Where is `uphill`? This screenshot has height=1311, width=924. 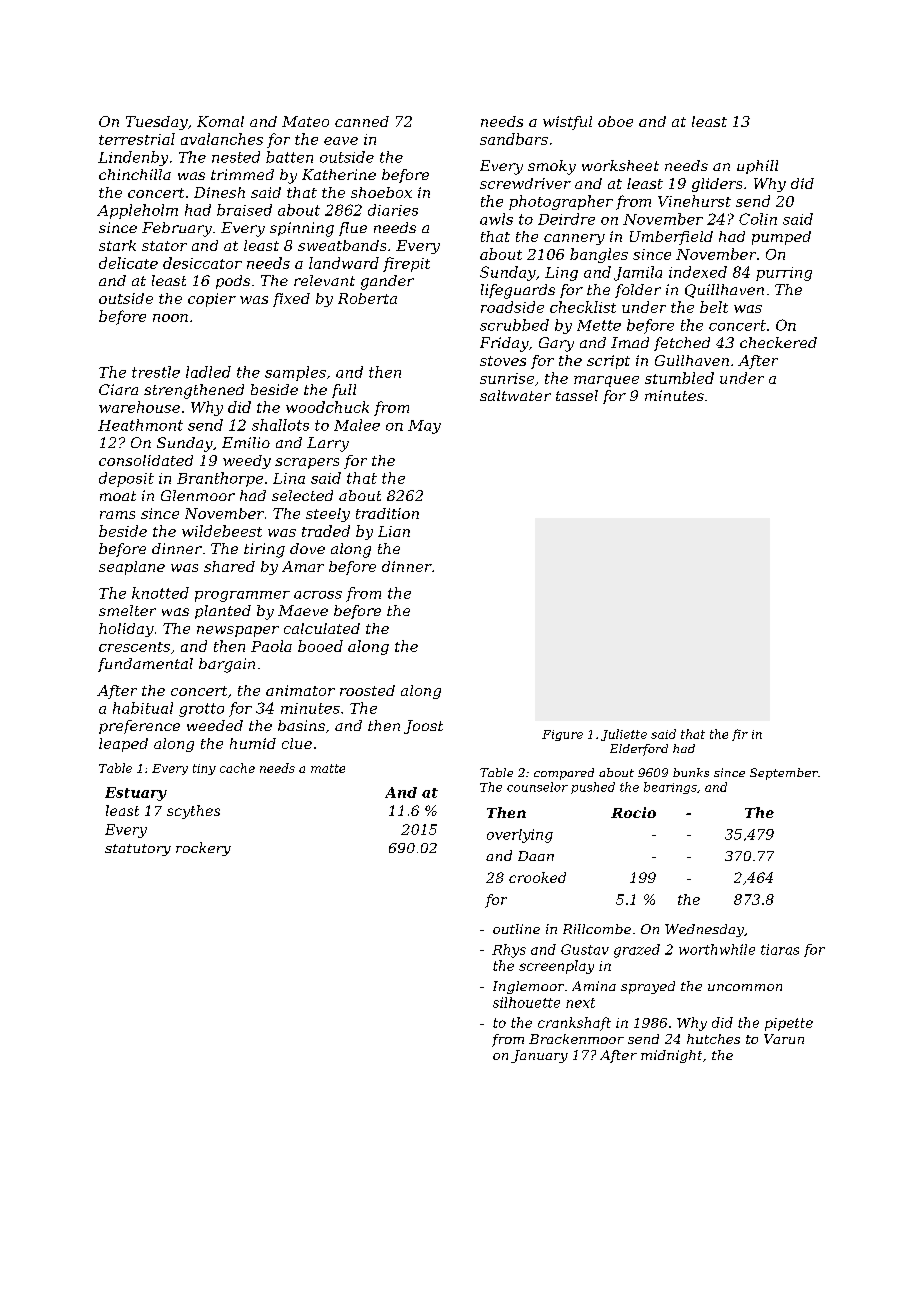 uphill is located at coordinates (757, 167).
